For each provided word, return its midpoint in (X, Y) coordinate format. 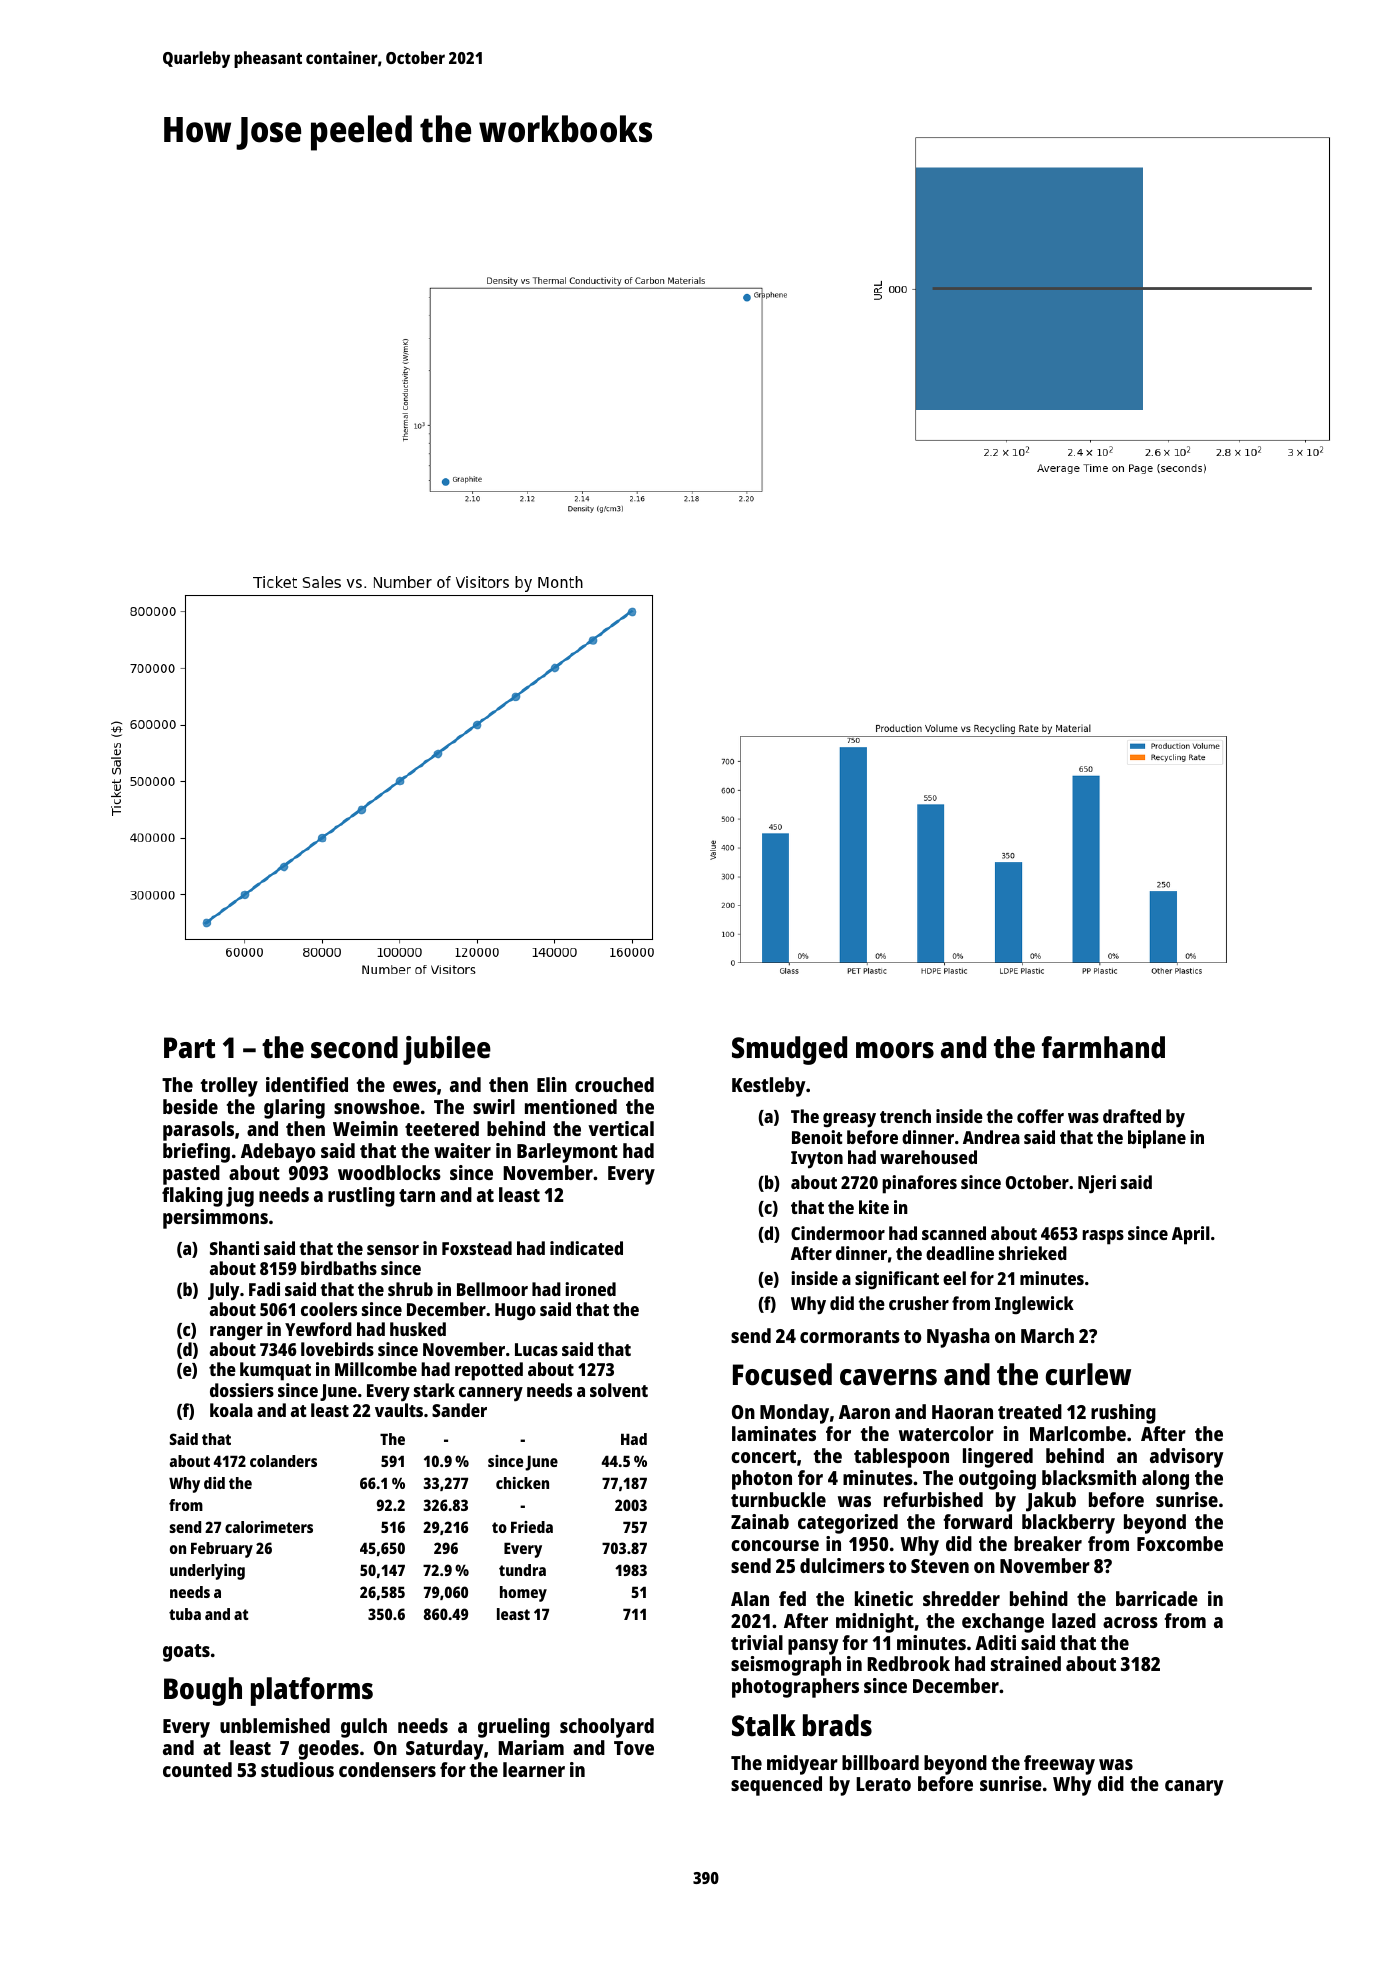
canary (1194, 1788)
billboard (880, 1762)
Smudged (789, 1050)
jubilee (447, 1050)
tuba (185, 1614)
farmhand (1103, 1047)
